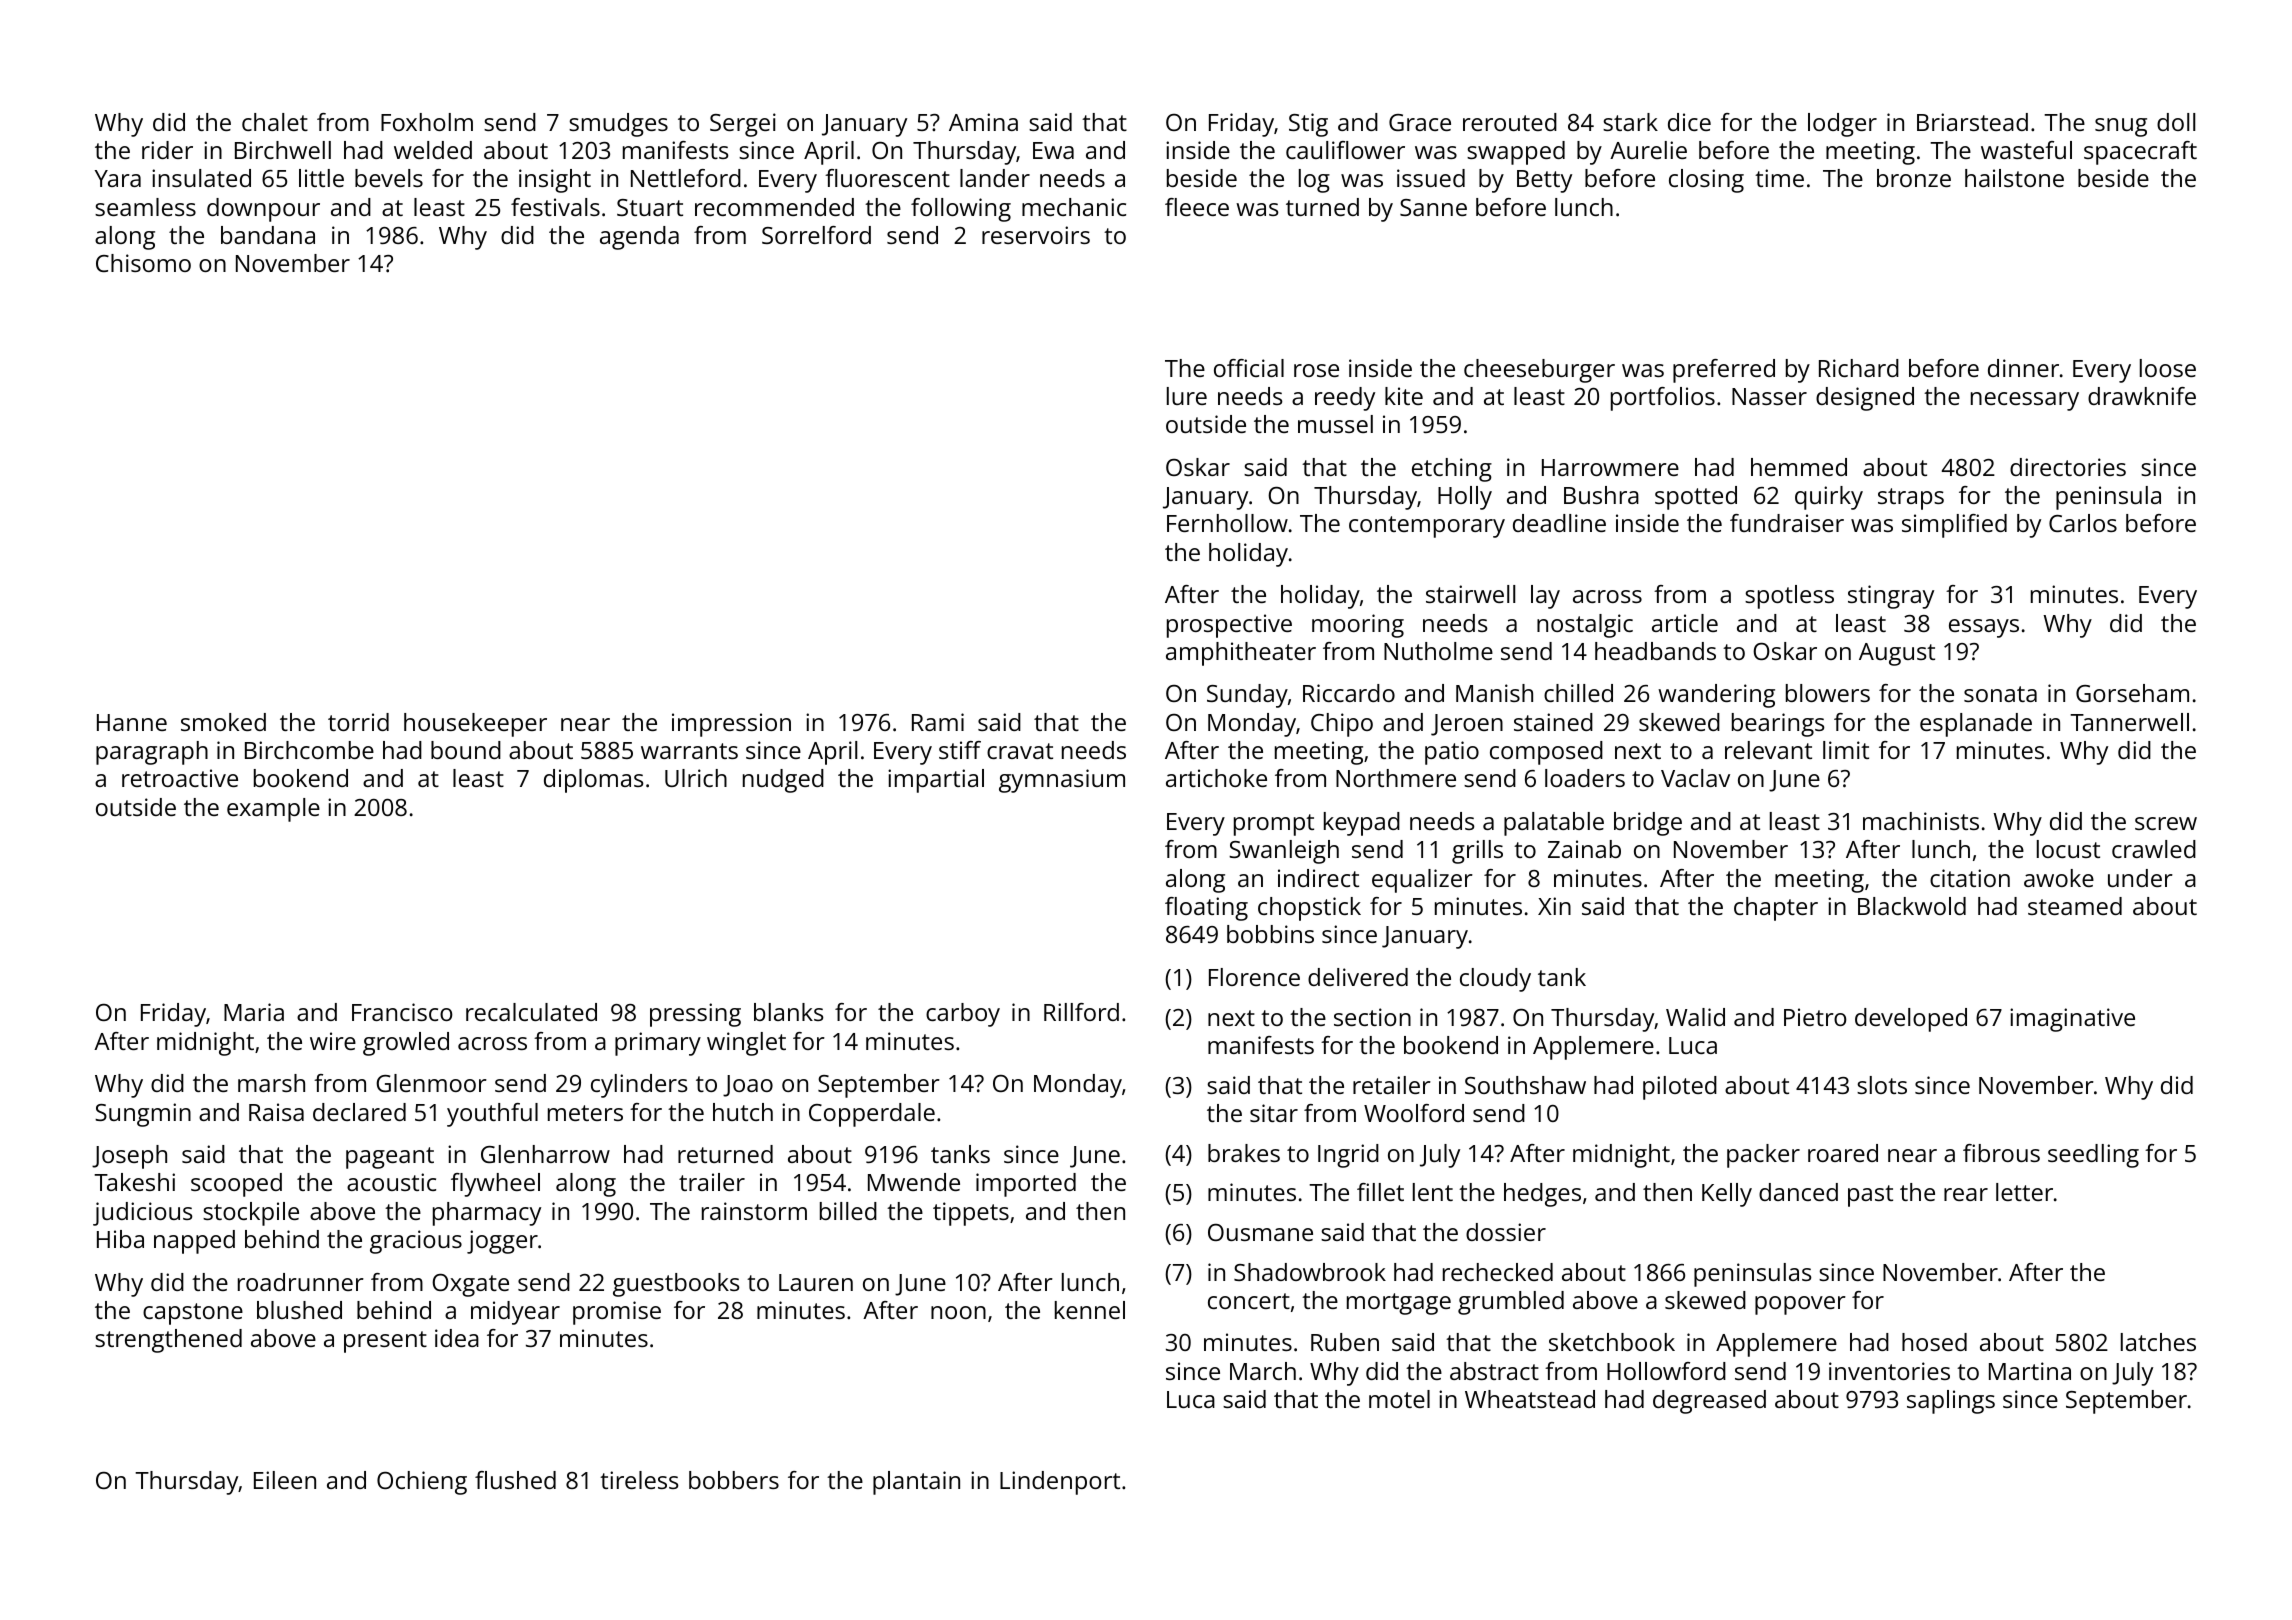 This screenshot has width=2292, height=1620. Describe the element at coordinates (475, 725) in the screenshot. I see `housekeeper` at that location.
